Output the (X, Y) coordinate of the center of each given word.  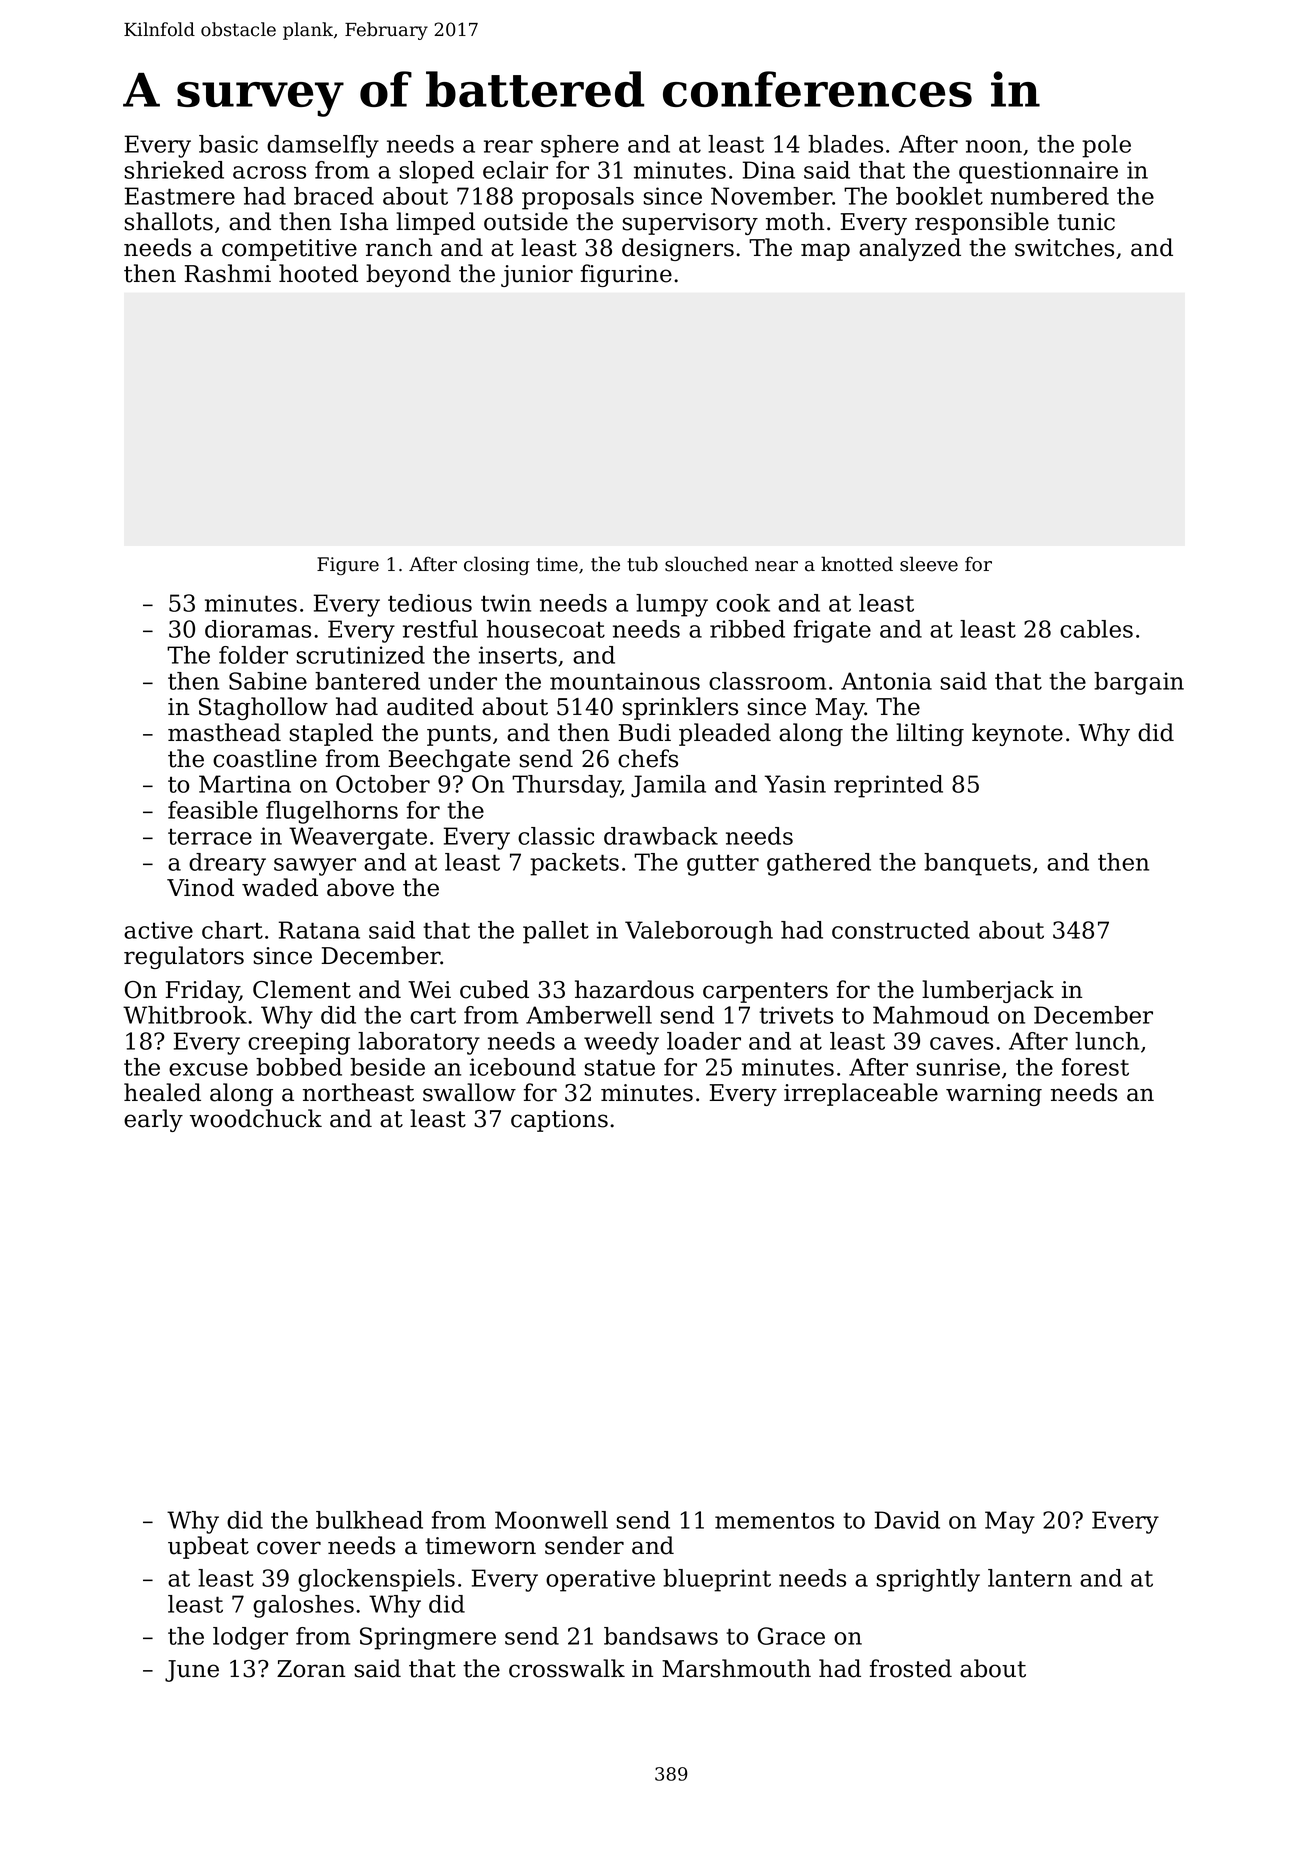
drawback (661, 836)
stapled (331, 734)
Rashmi (228, 273)
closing (497, 565)
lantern (1030, 1578)
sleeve (929, 564)
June (192, 1671)
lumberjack (988, 991)
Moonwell (551, 1520)
